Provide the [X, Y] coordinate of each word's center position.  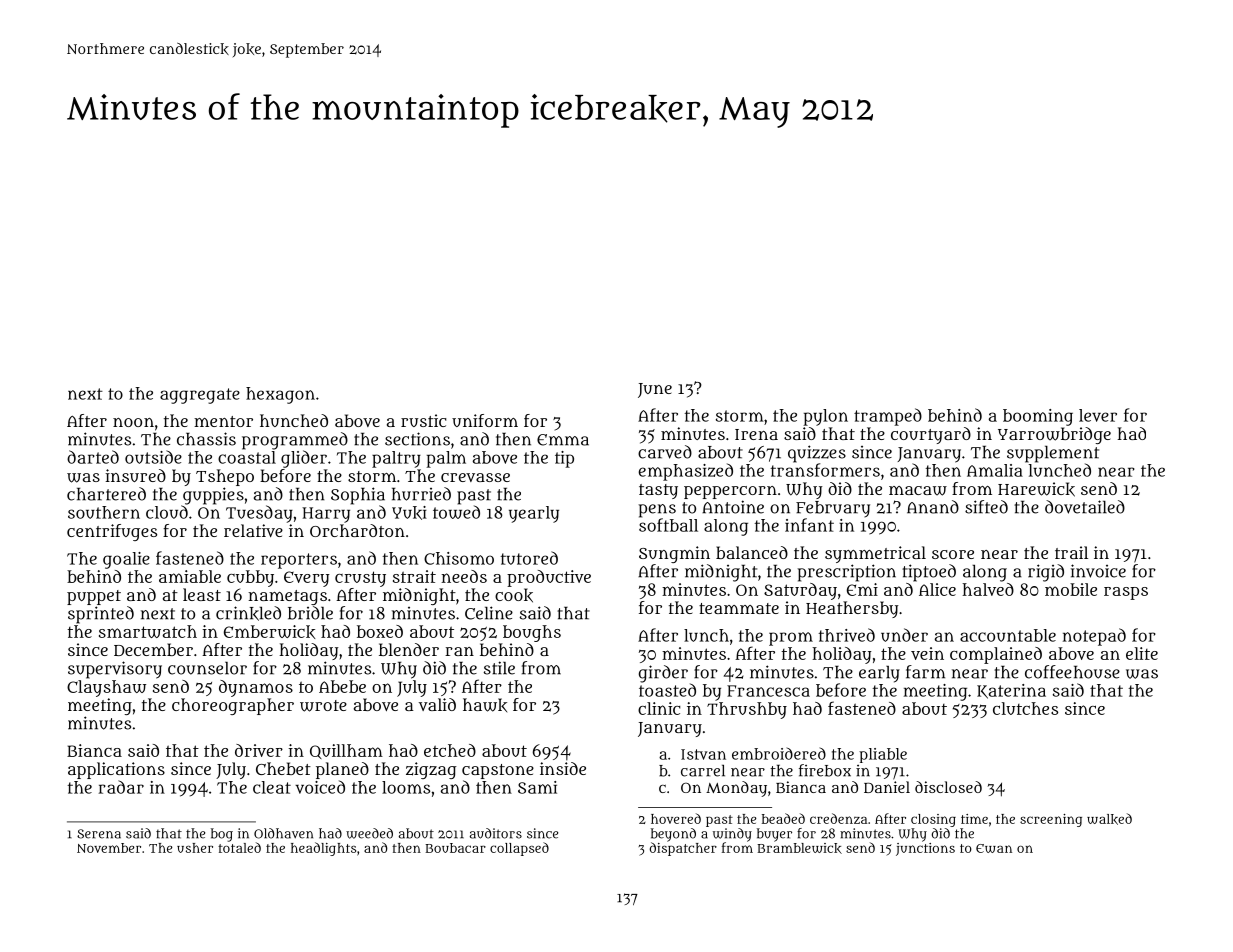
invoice [1098, 571]
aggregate [200, 396]
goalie [126, 560]
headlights [323, 849]
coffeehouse [1072, 672]
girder [663, 674]
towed [456, 512]
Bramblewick [799, 848]
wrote [323, 706]
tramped [888, 417]
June [655, 390]
